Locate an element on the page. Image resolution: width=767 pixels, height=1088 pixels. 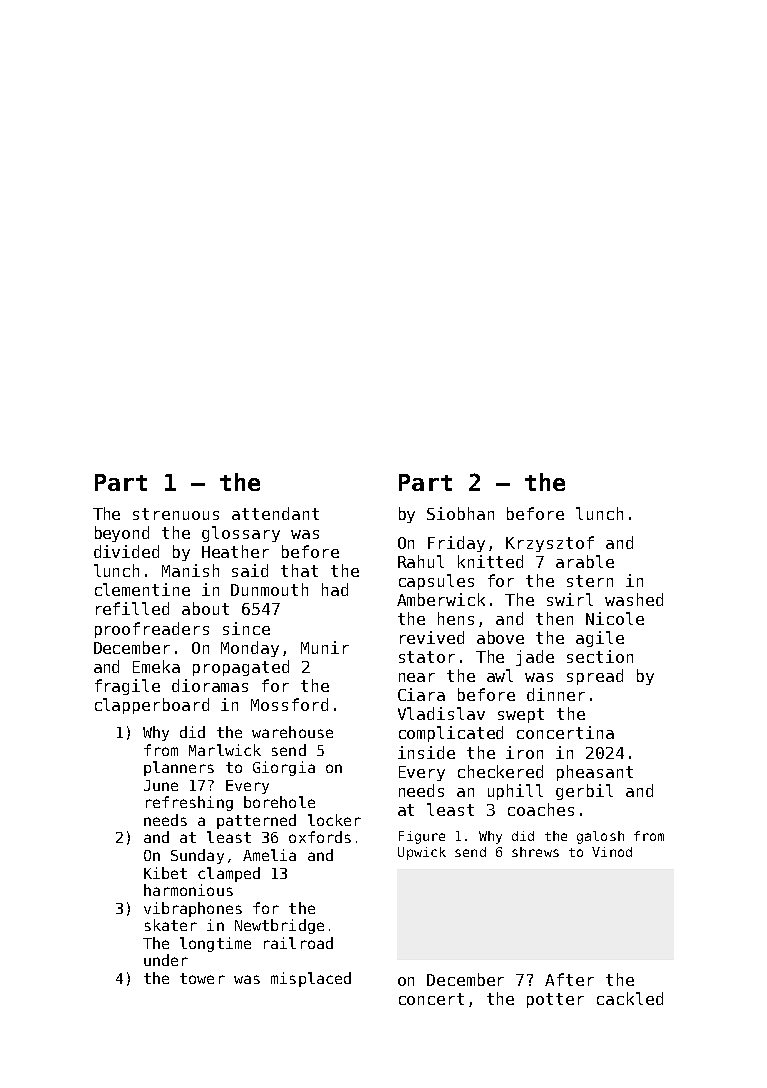
Vinod is located at coordinates (612, 852).
